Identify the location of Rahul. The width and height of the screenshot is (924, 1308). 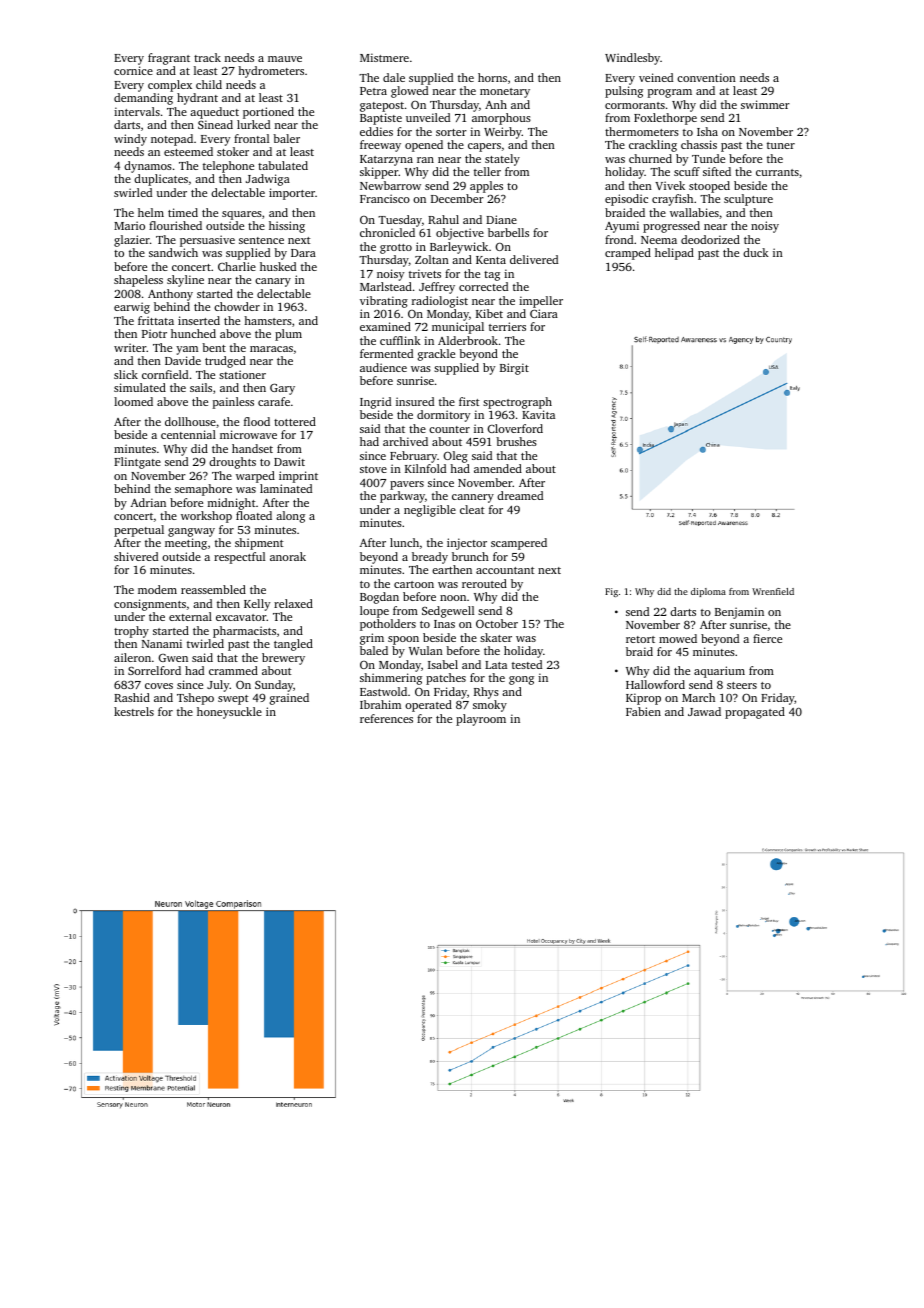
(443, 219).
